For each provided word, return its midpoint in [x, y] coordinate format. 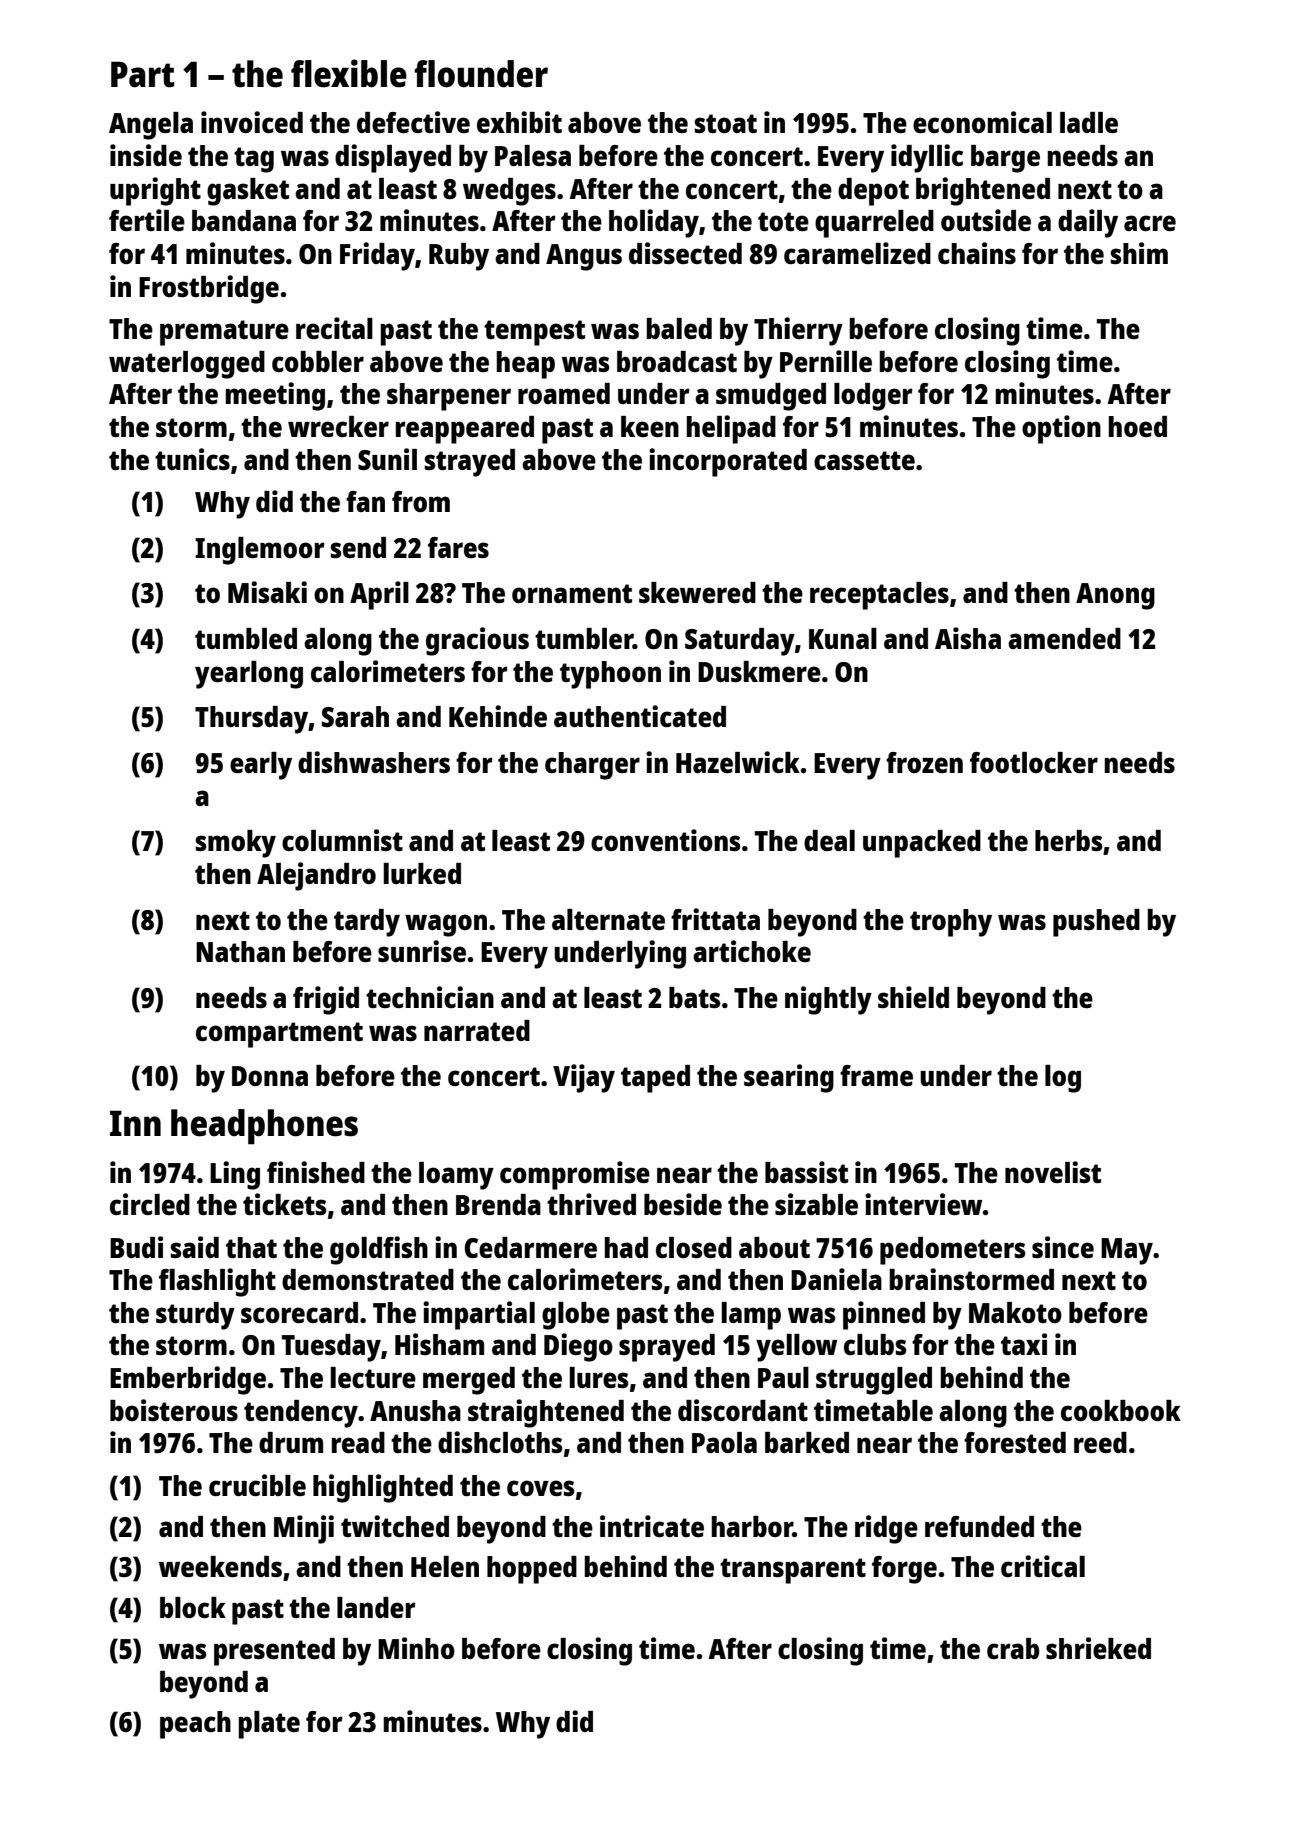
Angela [151, 126]
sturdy [195, 1316]
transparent [793, 1571]
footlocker [1034, 762]
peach [195, 1725]
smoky [236, 844]
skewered [697, 592]
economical [982, 122]
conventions [666, 840]
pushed [1096, 923]
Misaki [267, 592]
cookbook [1121, 1410]
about [774, 1247]
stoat [726, 123]
